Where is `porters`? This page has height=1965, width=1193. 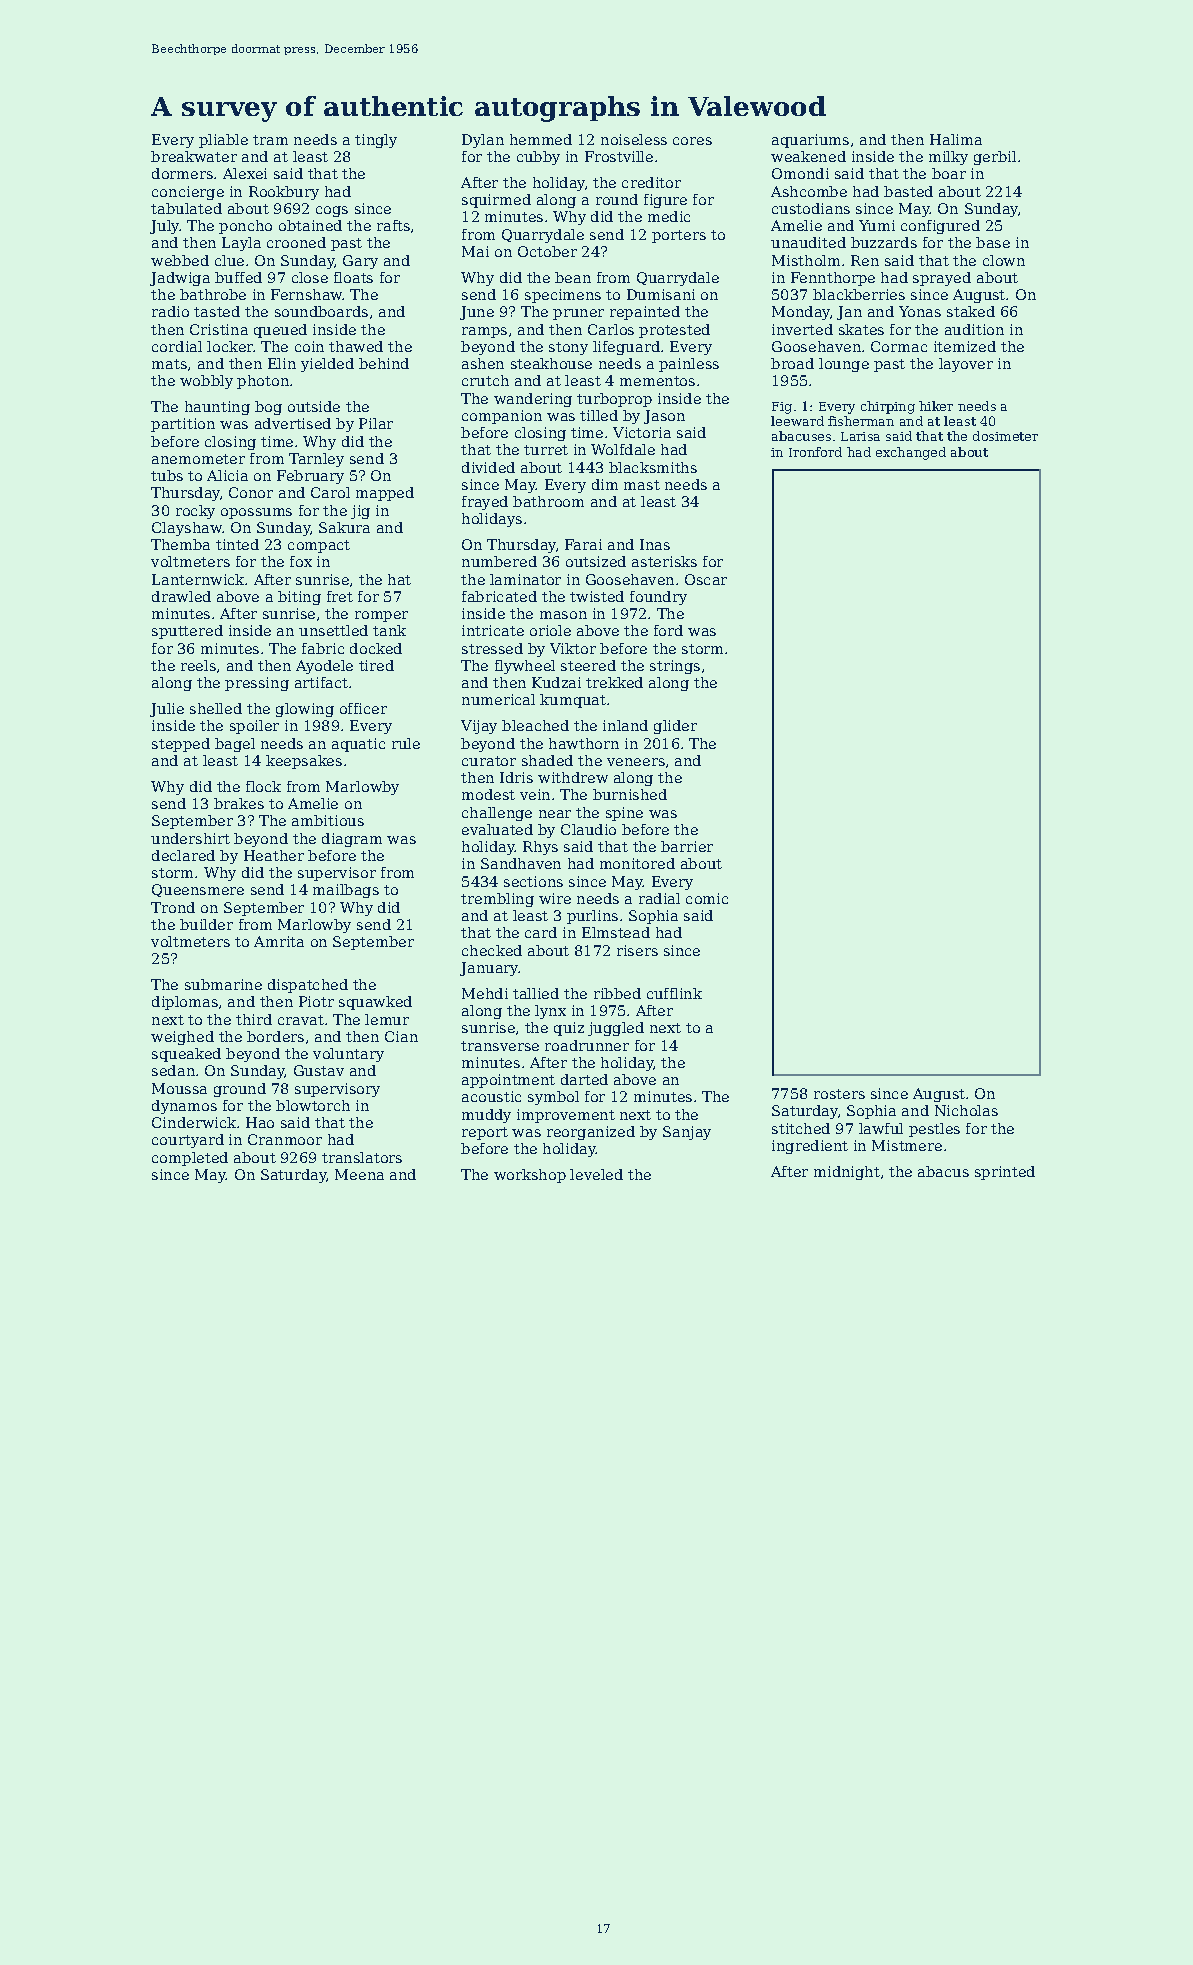
porters is located at coordinates (679, 236).
